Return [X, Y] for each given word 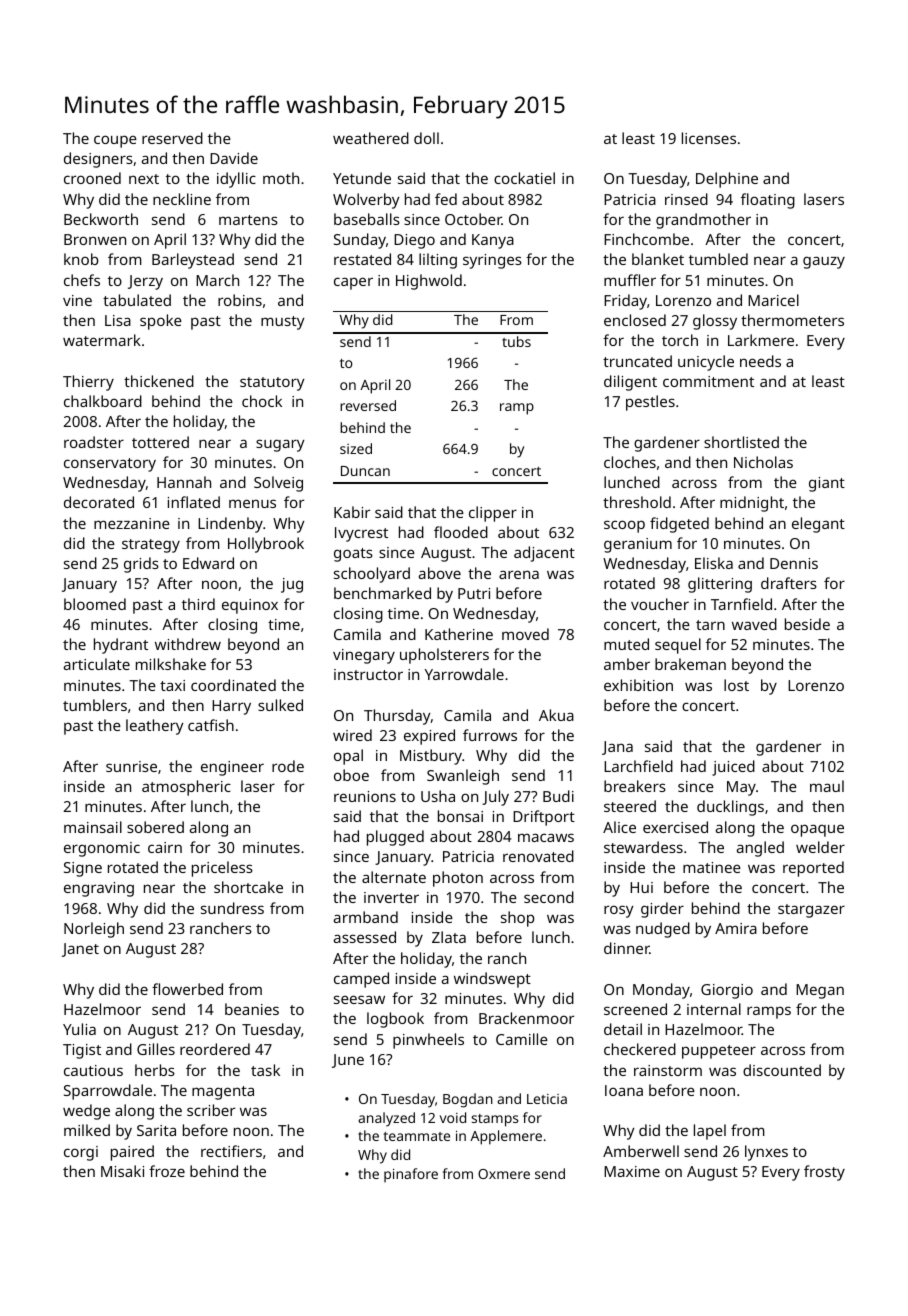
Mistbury [431, 757]
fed [446, 199]
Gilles [156, 1049]
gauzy [824, 262]
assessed [365, 937]
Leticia [547, 1099]
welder [820, 847]
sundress [232, 908]
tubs [516, 341]
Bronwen [95, 239]
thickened [159, 381]
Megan [820, 991]
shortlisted [741, 442]
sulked [280, 705]
